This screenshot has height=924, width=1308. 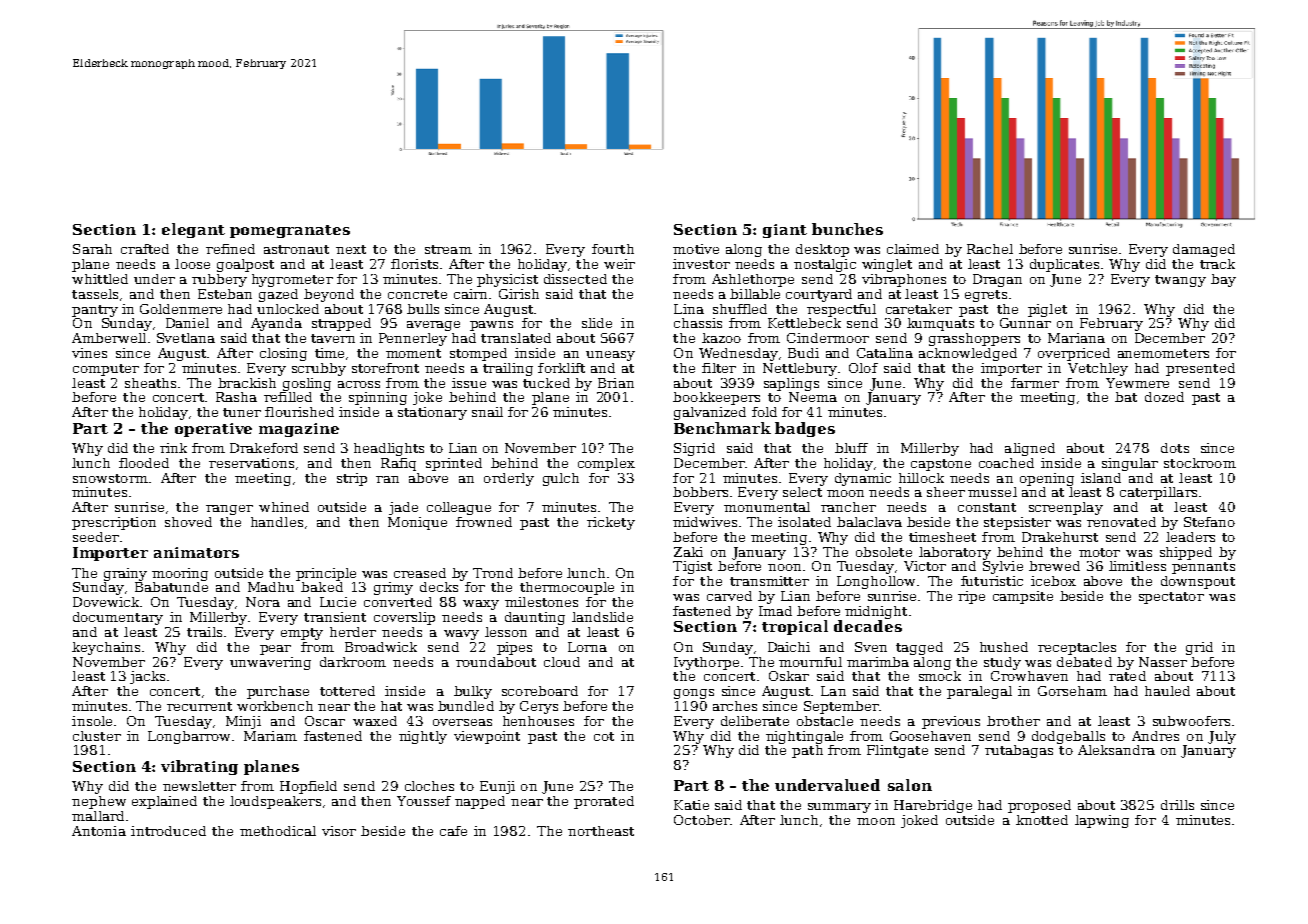 What do you see at coordinates (847, 229) in the screenshot?
I see `bunches` at bounding box center [847, 229].
